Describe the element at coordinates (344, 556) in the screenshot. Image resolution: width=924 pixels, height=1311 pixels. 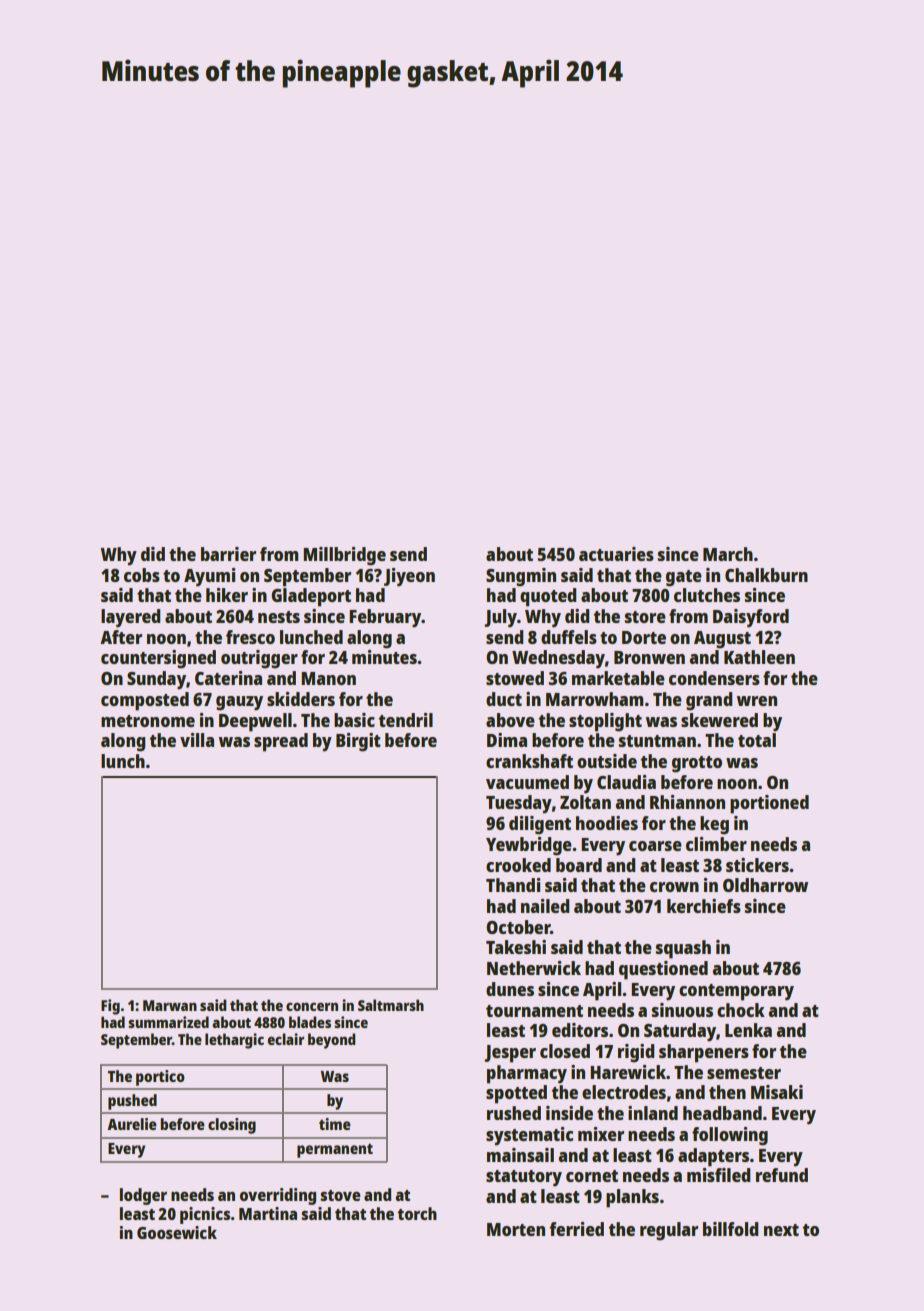
I see `Millbridge` at that location.
